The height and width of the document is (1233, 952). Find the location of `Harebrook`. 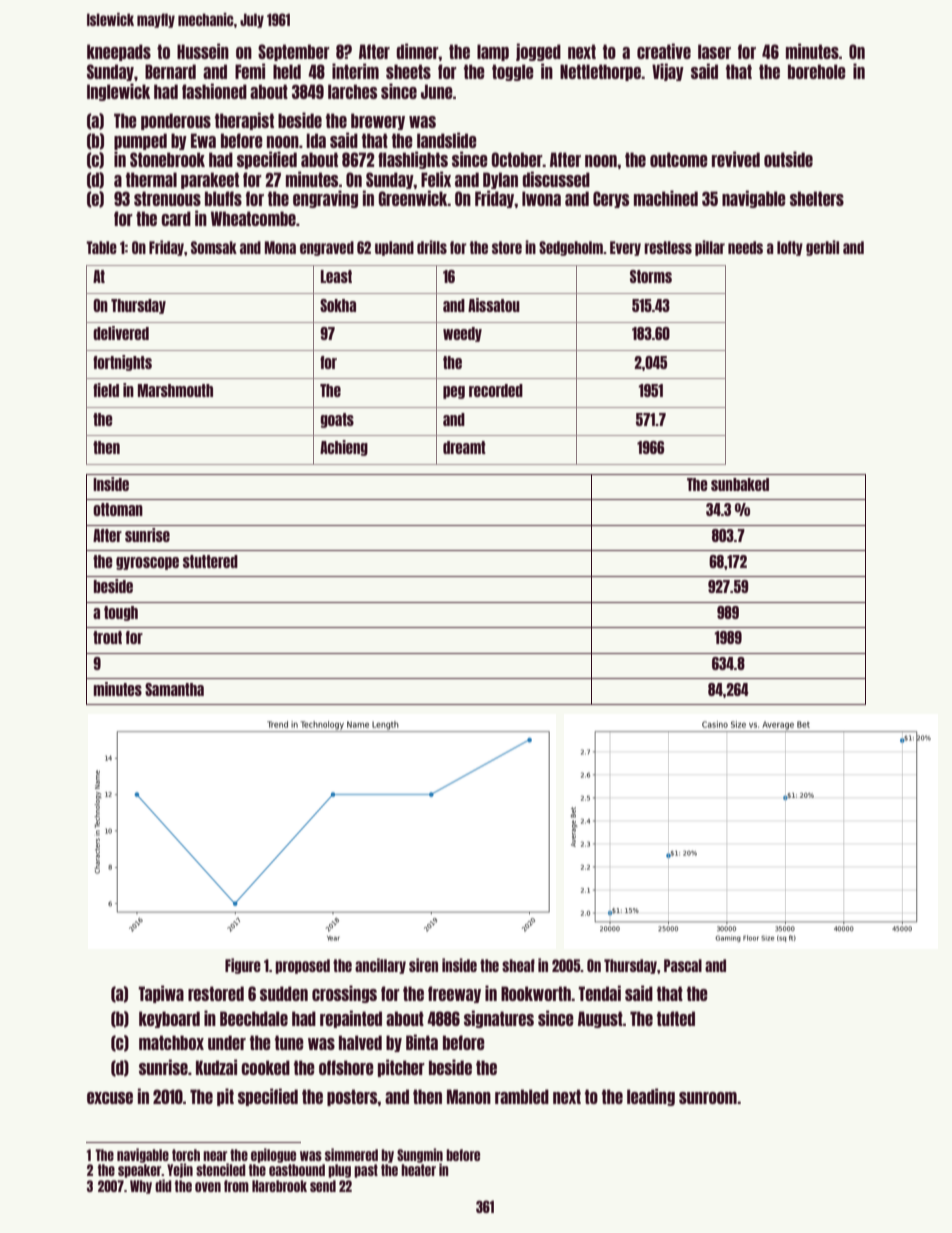

Harebrook is located at coordinates (279, 1186).
